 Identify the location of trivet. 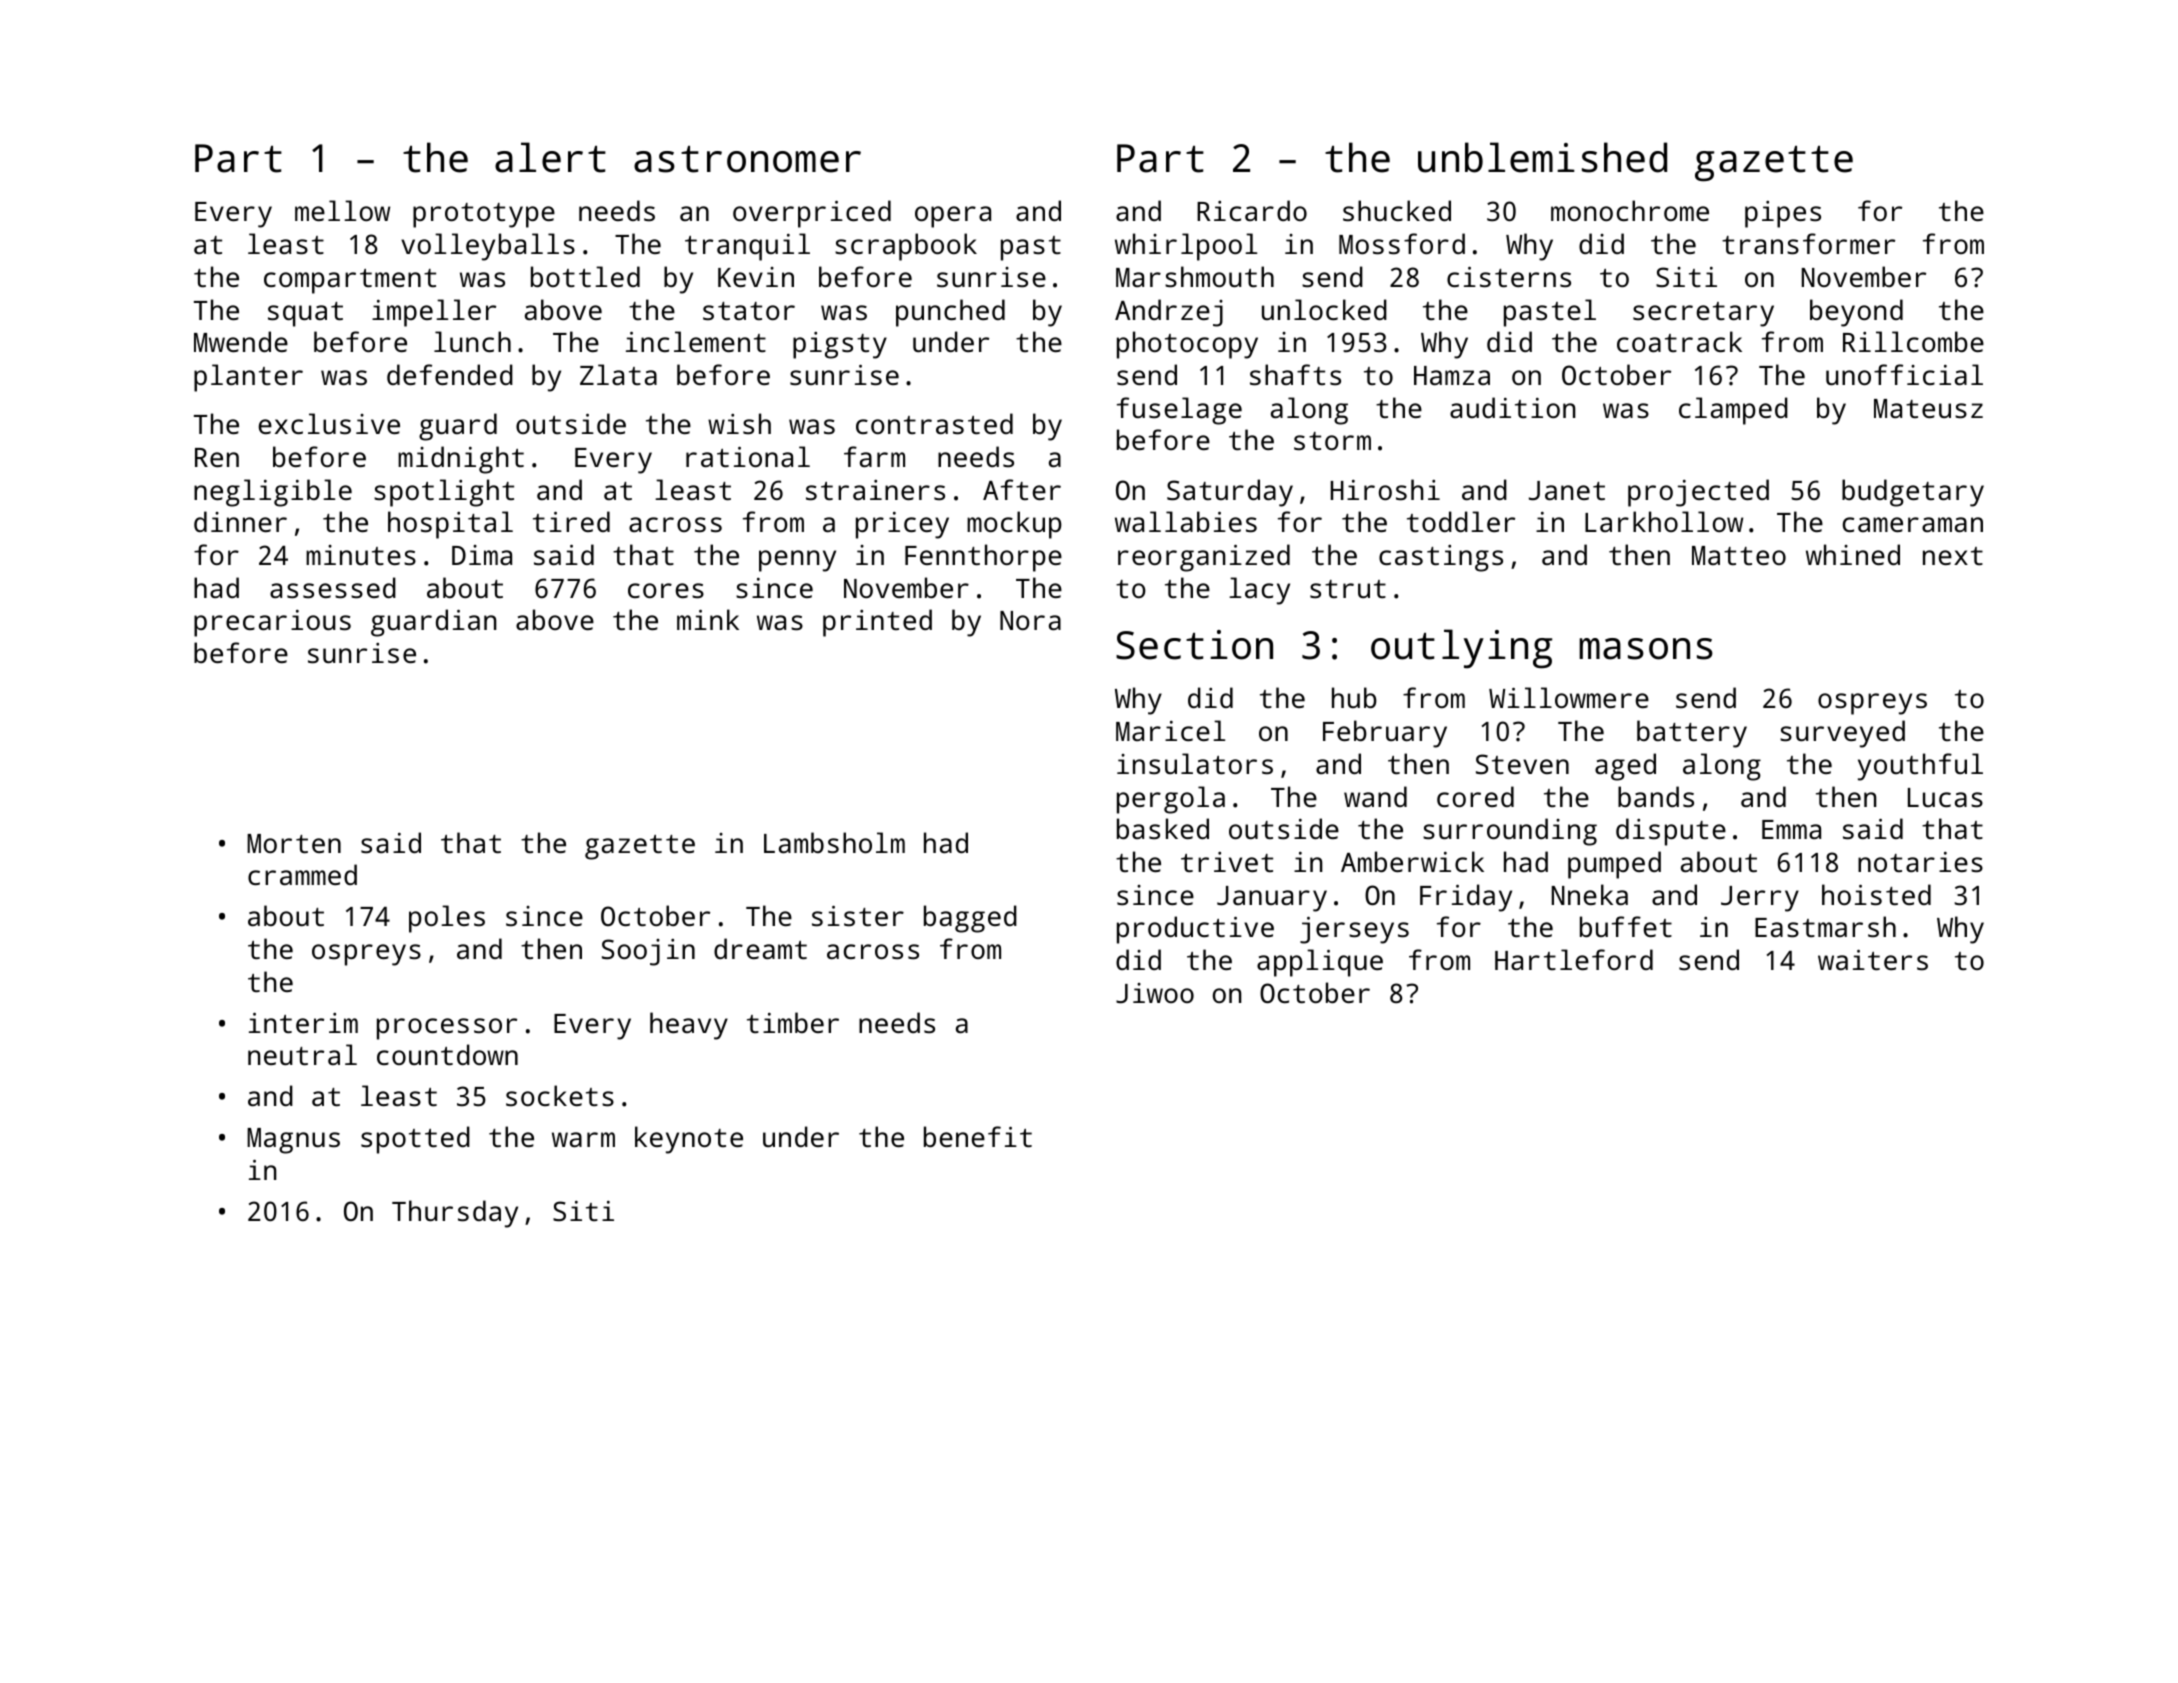
(1227, 862).
